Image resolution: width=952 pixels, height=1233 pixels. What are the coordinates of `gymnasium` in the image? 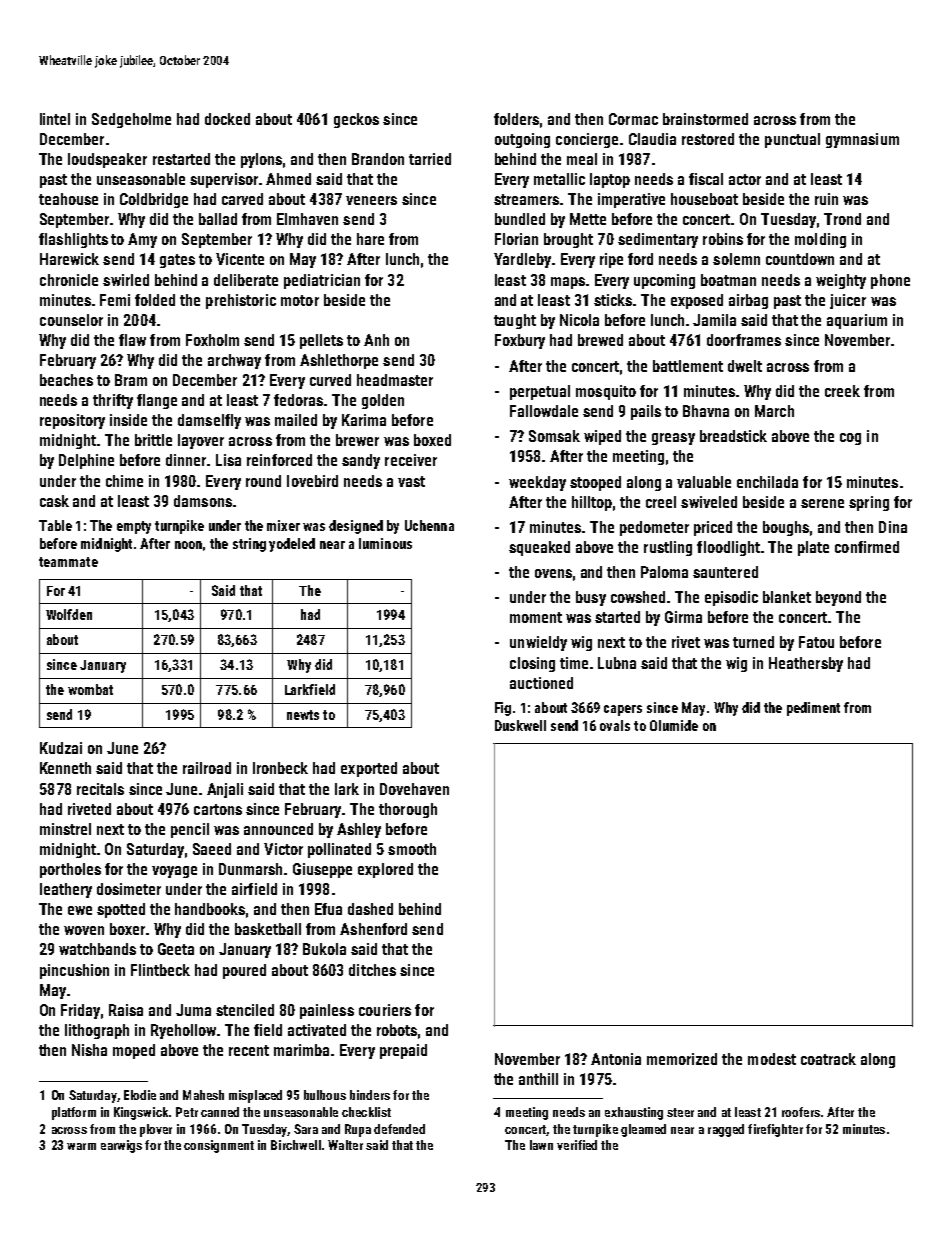 It's located at (862, 140).
